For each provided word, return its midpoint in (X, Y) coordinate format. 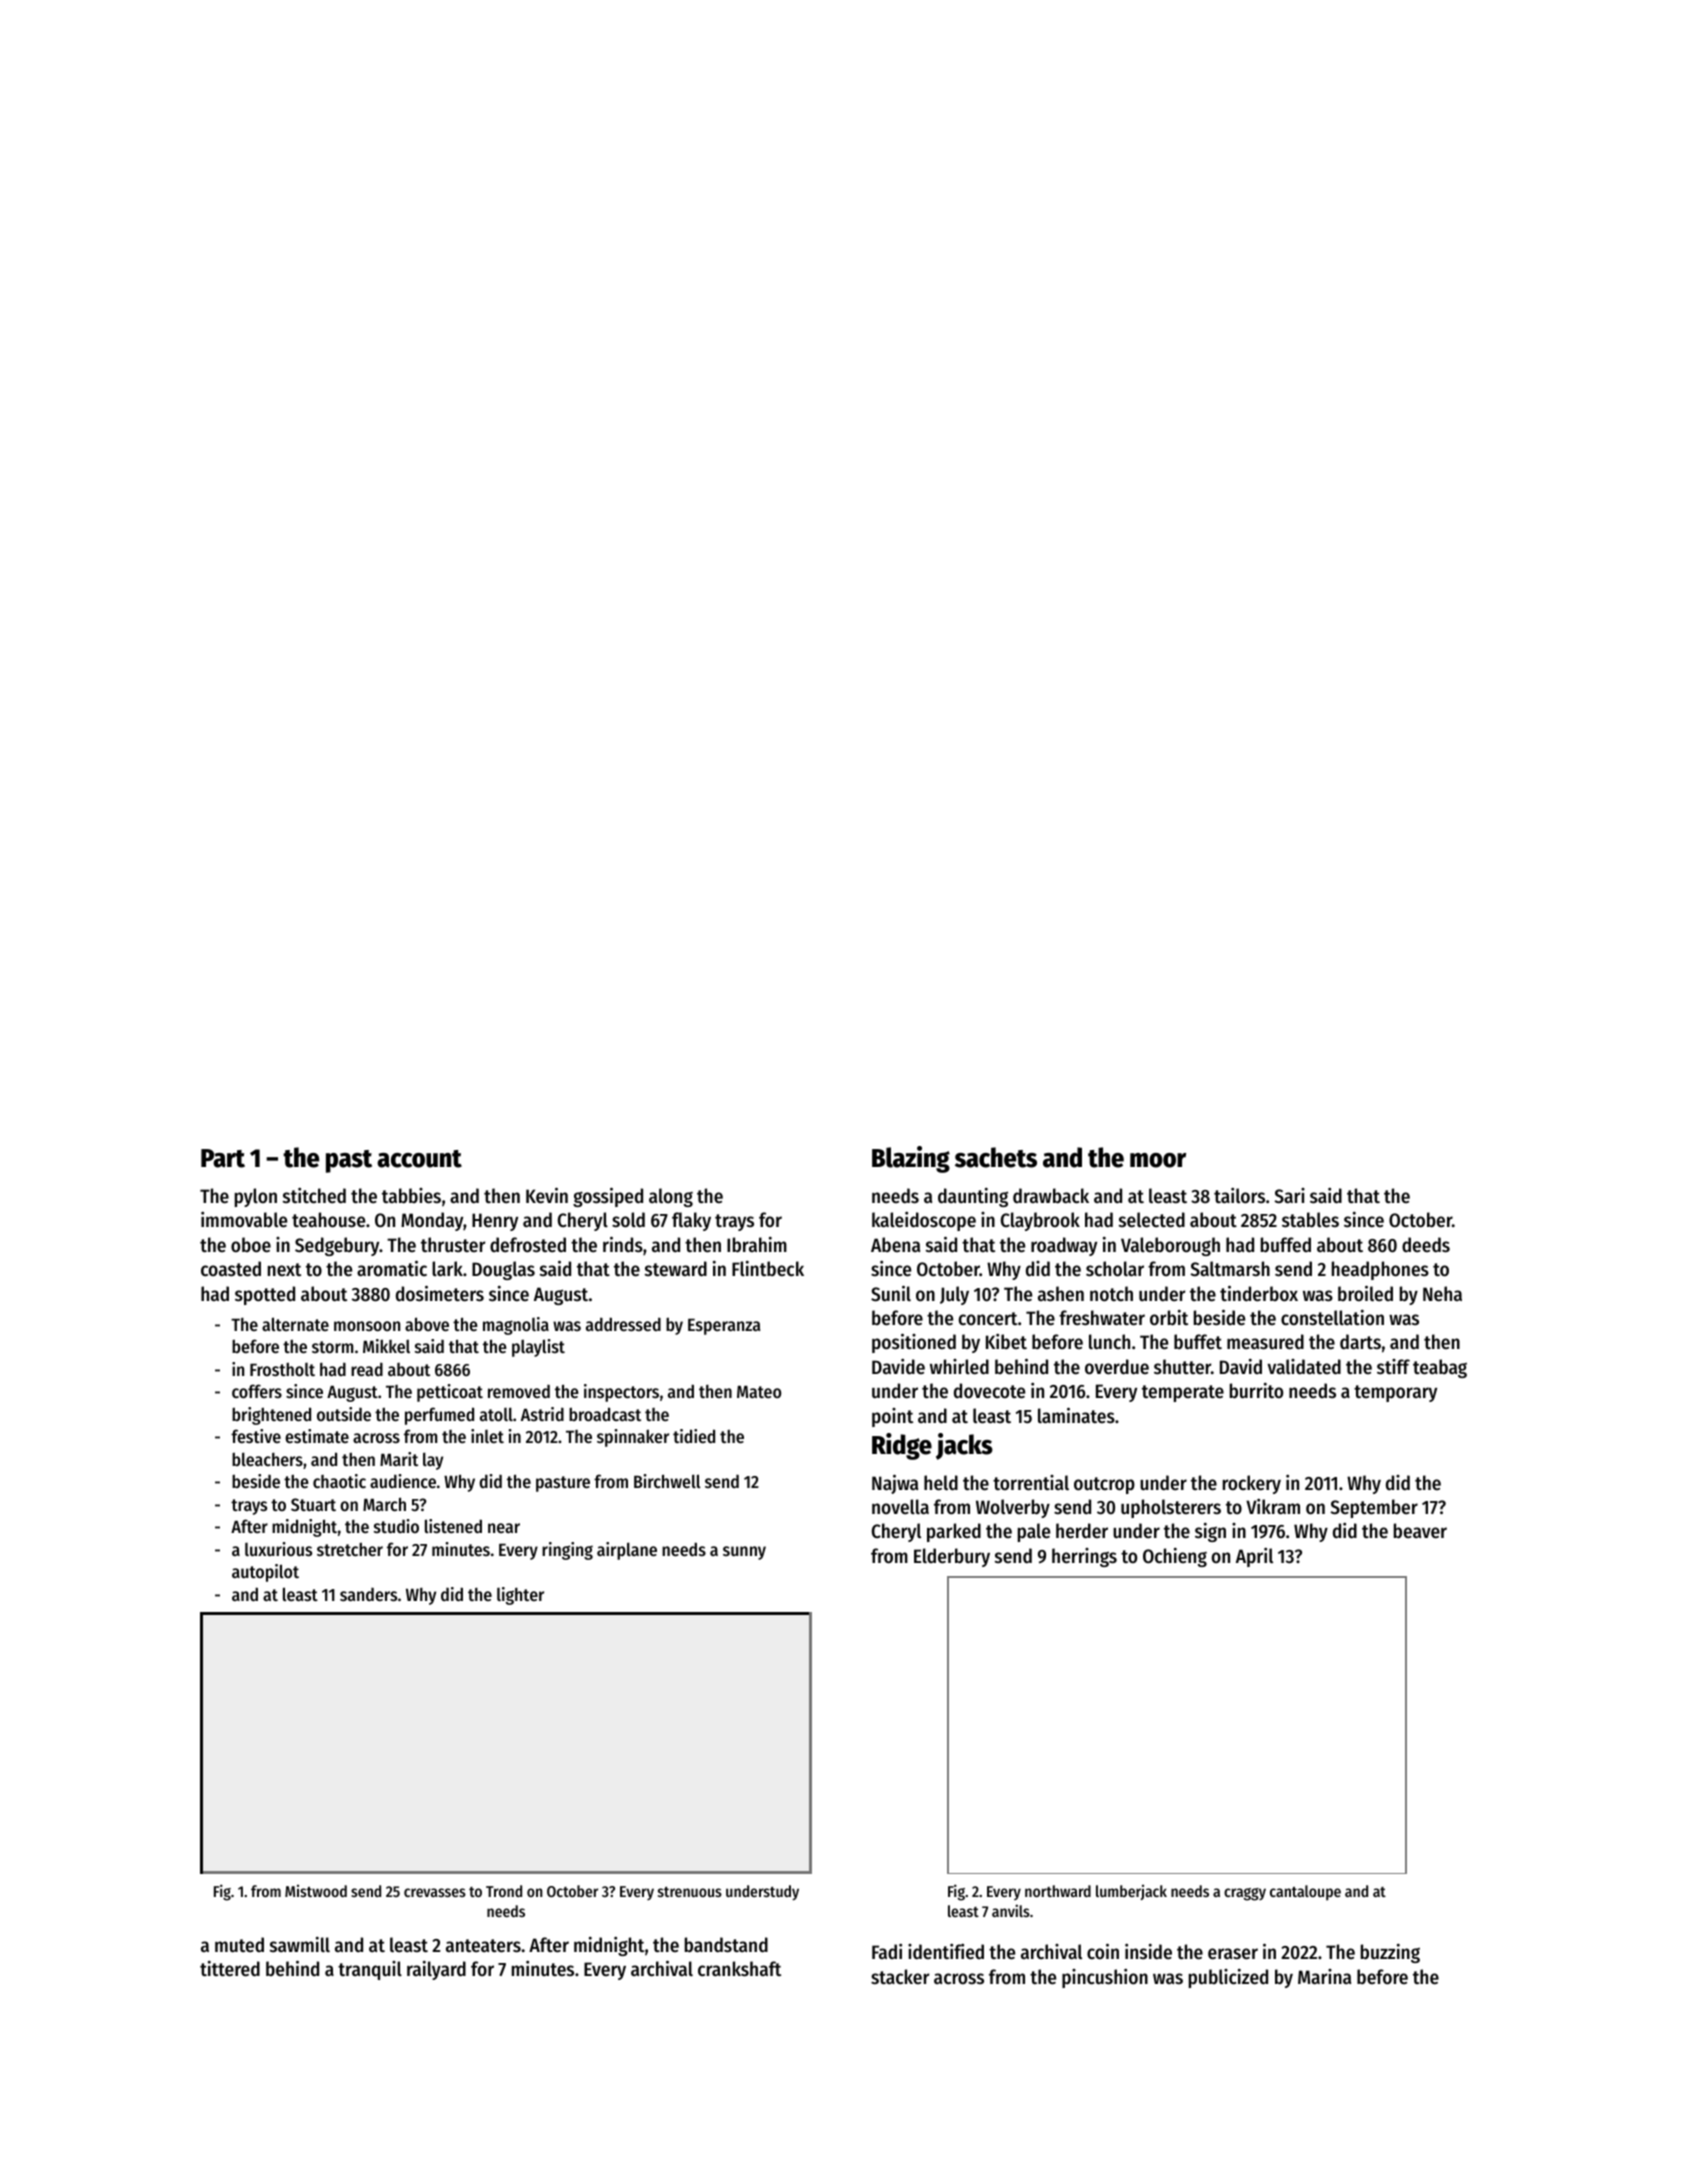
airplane (627, 1551)
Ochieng (1175, 1557)
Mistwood (316, 1891)
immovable (244, 1219)
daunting (973, 1197)
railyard (436, 1970)
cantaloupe (1305, 1893)
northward (1058, 1891)
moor (1158, 1160)
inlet (487, 1436)
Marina (1324, 1976)
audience (403, 1481)
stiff (1393, 1367)
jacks (964, 1446)
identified (946, 1951)
